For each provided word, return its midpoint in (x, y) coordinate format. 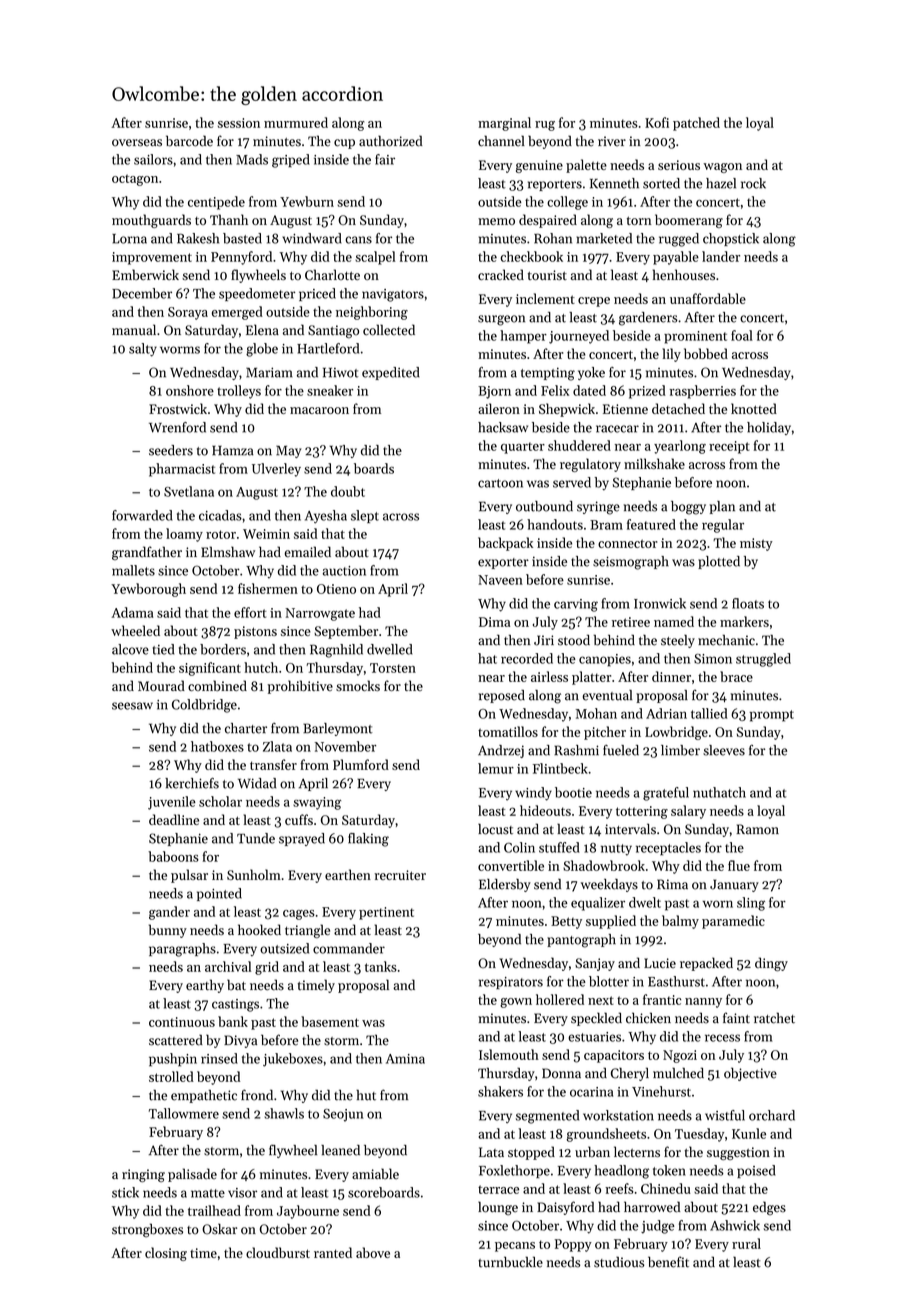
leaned (340, 1150)
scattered (176, 1040)
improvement (152, 258)
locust (495, 829)
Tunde (256, 838)
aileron (499, 408)
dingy (771, 964)
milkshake (654, 463)
